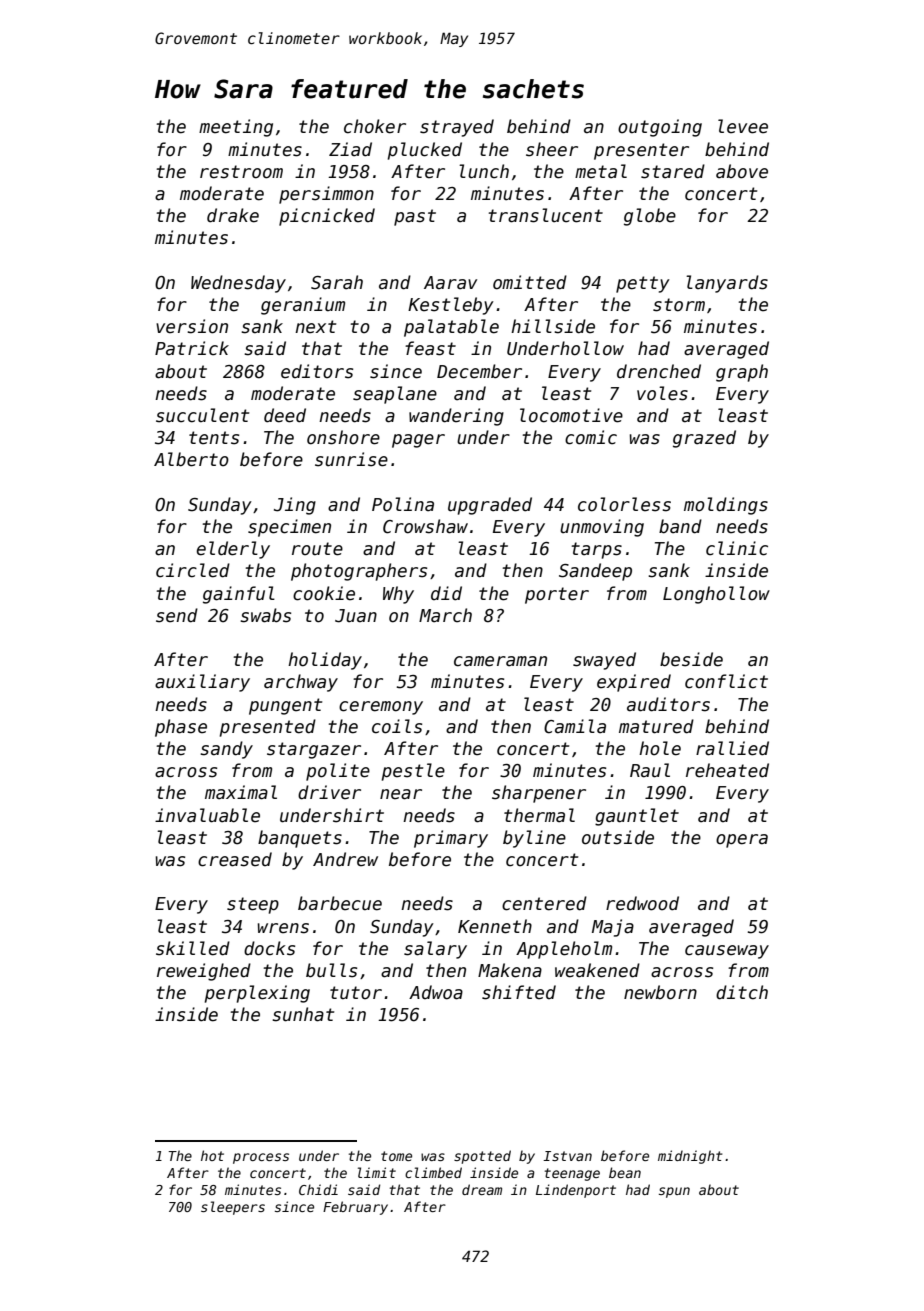 The height and width of the document is (1311, 924). I want to click on Sandeep, so click(595, 572).
